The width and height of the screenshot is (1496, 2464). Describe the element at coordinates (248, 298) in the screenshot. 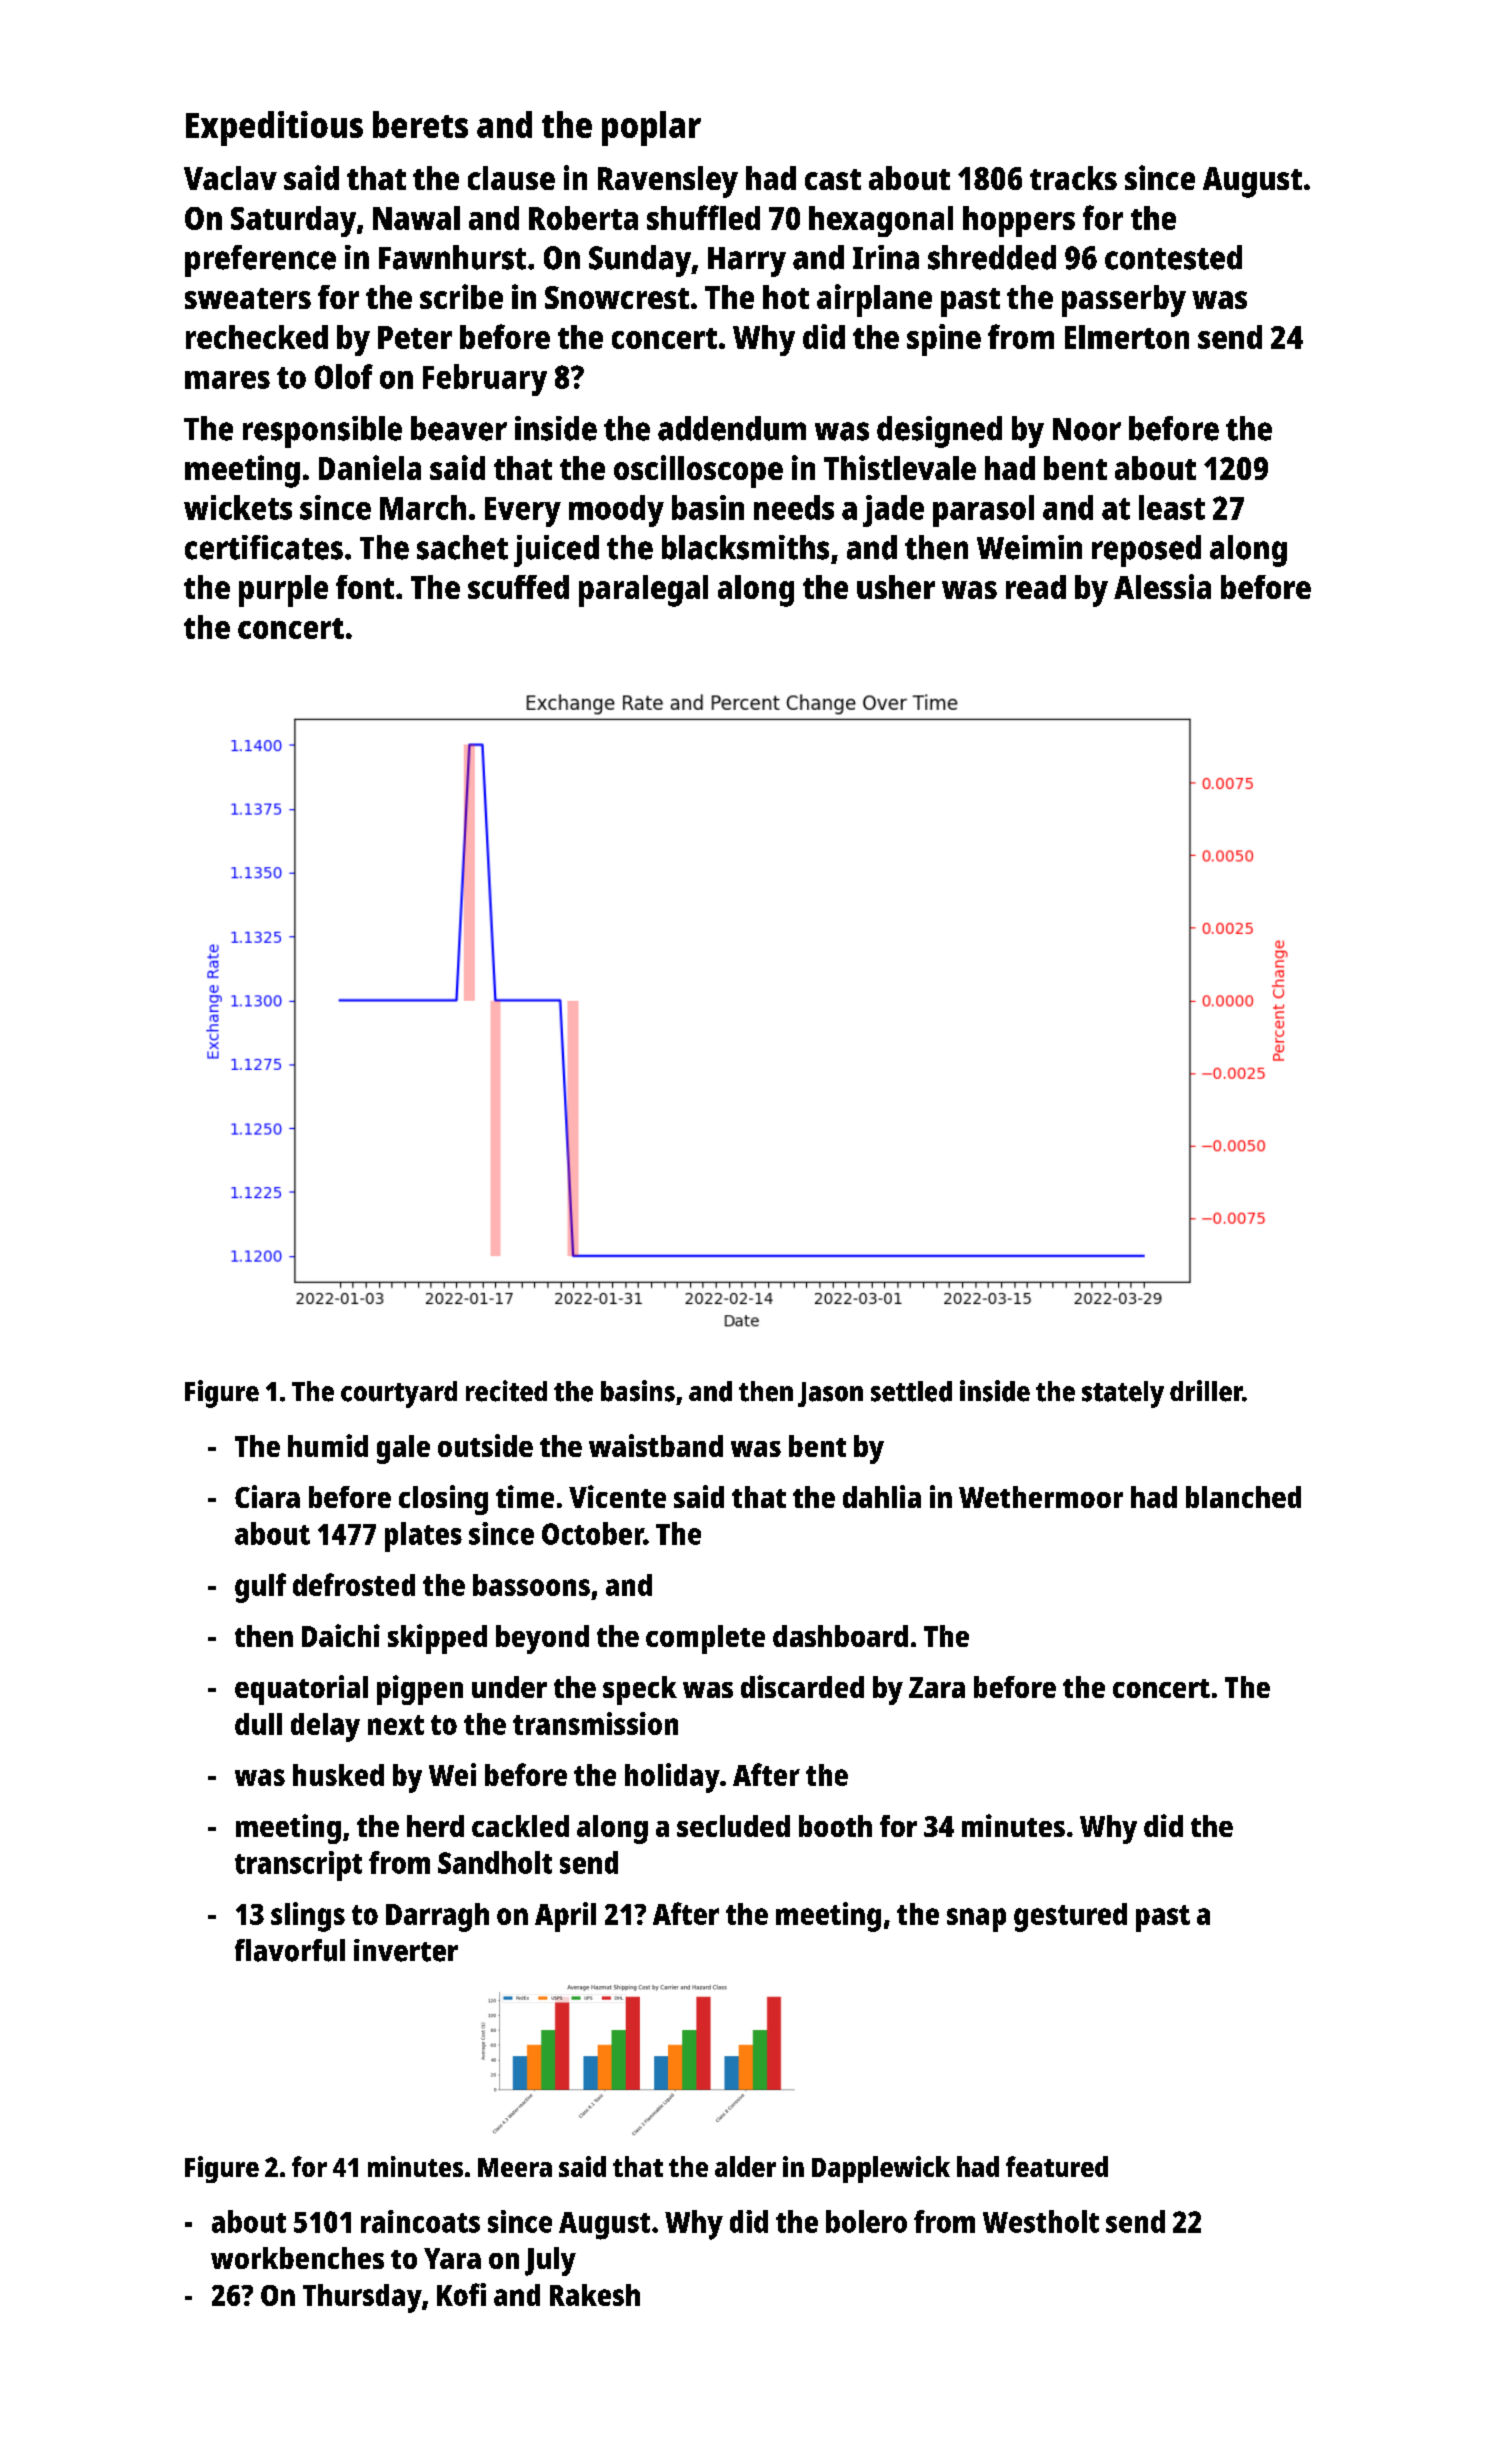

I see `sweaters` at that location.
